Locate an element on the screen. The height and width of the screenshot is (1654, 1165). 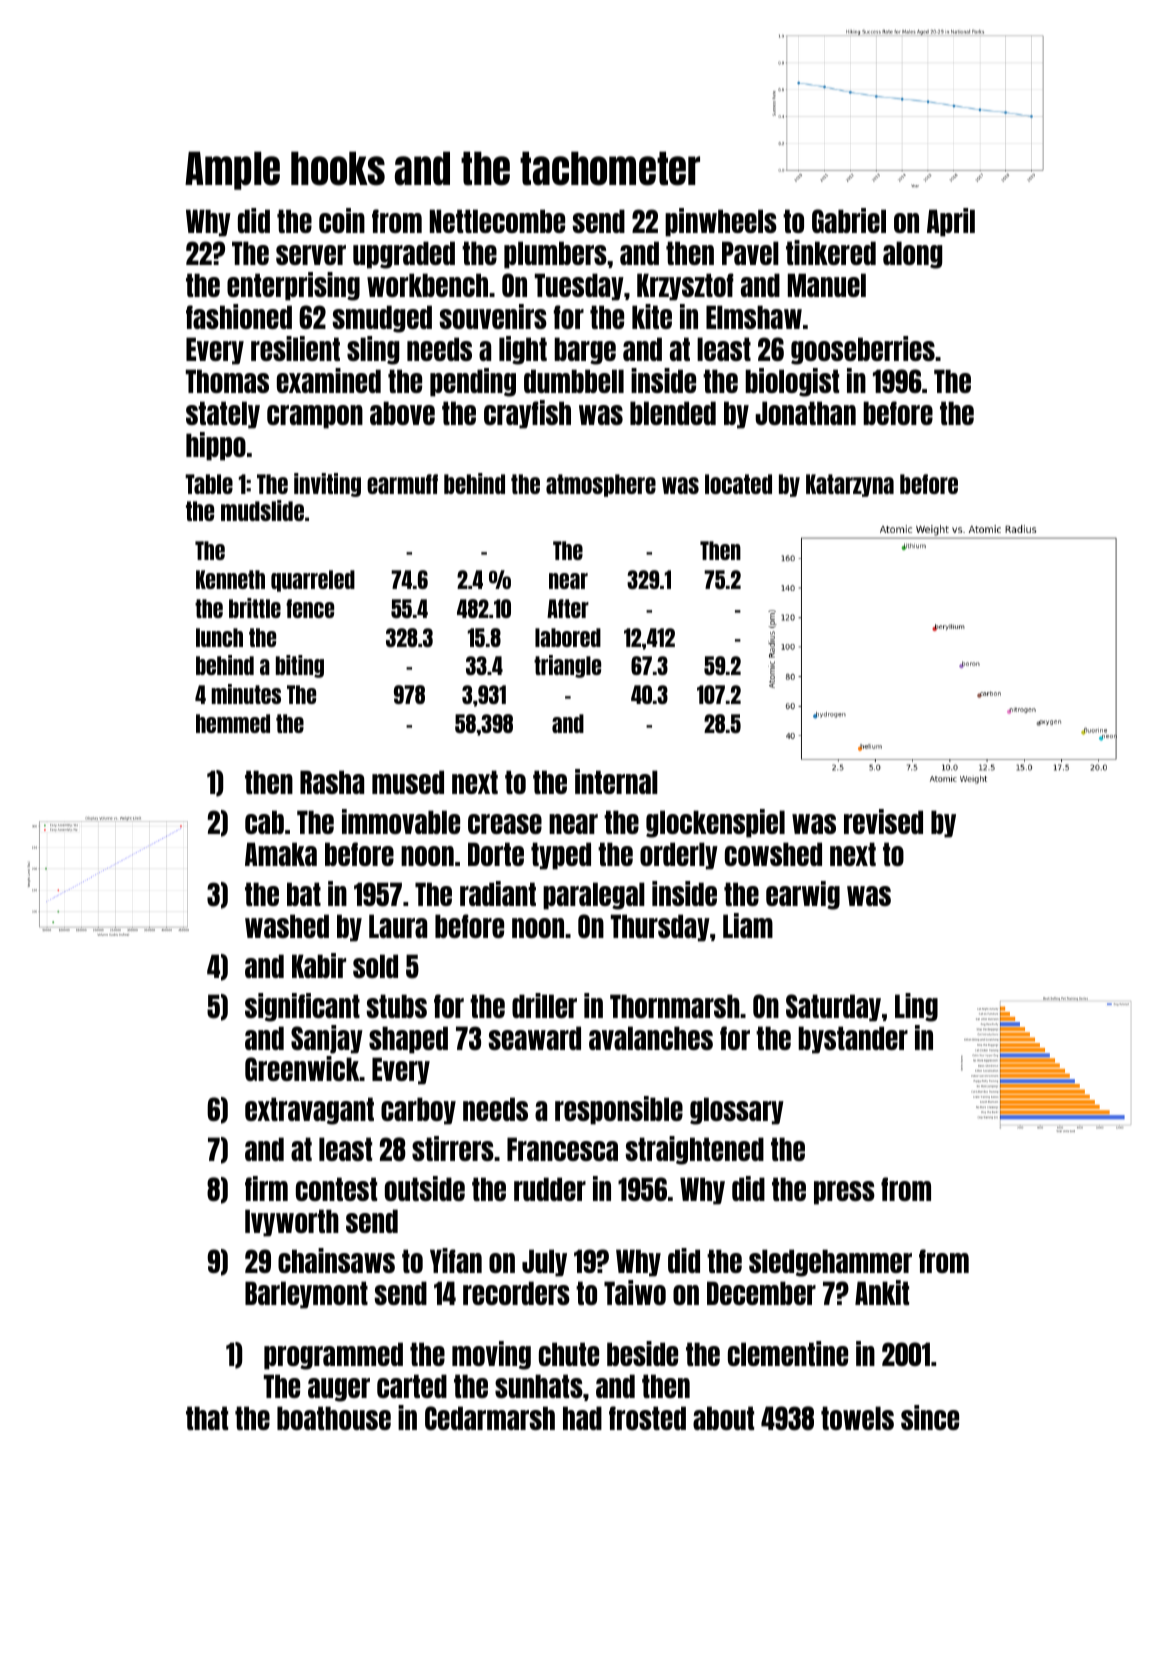
cowshed is located at coordinates (773, 854).
